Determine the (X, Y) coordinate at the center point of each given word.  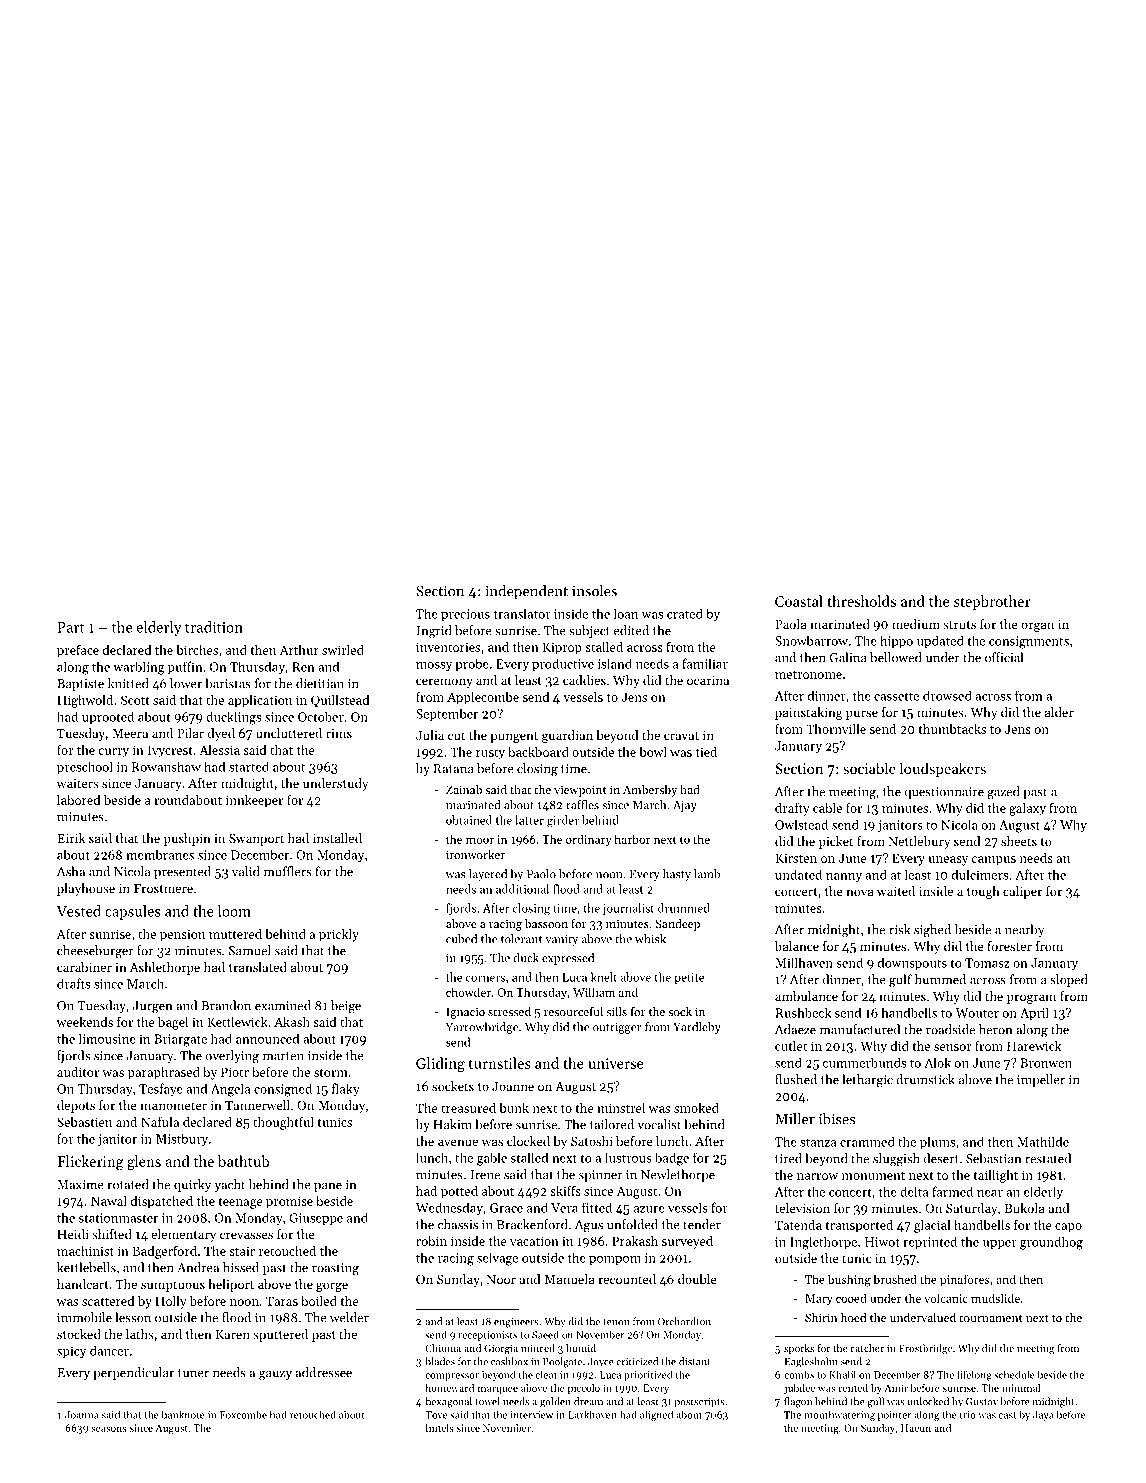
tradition (214, 627)
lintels (440, 1428)
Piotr (235, 1072)
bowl (653, 752)
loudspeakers (943, 769)
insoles (594, 591)
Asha (71, 871)
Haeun (916, 1428)
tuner (193, 1373)
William (594, 992)
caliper (1022, 892)
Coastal (799, 601)
